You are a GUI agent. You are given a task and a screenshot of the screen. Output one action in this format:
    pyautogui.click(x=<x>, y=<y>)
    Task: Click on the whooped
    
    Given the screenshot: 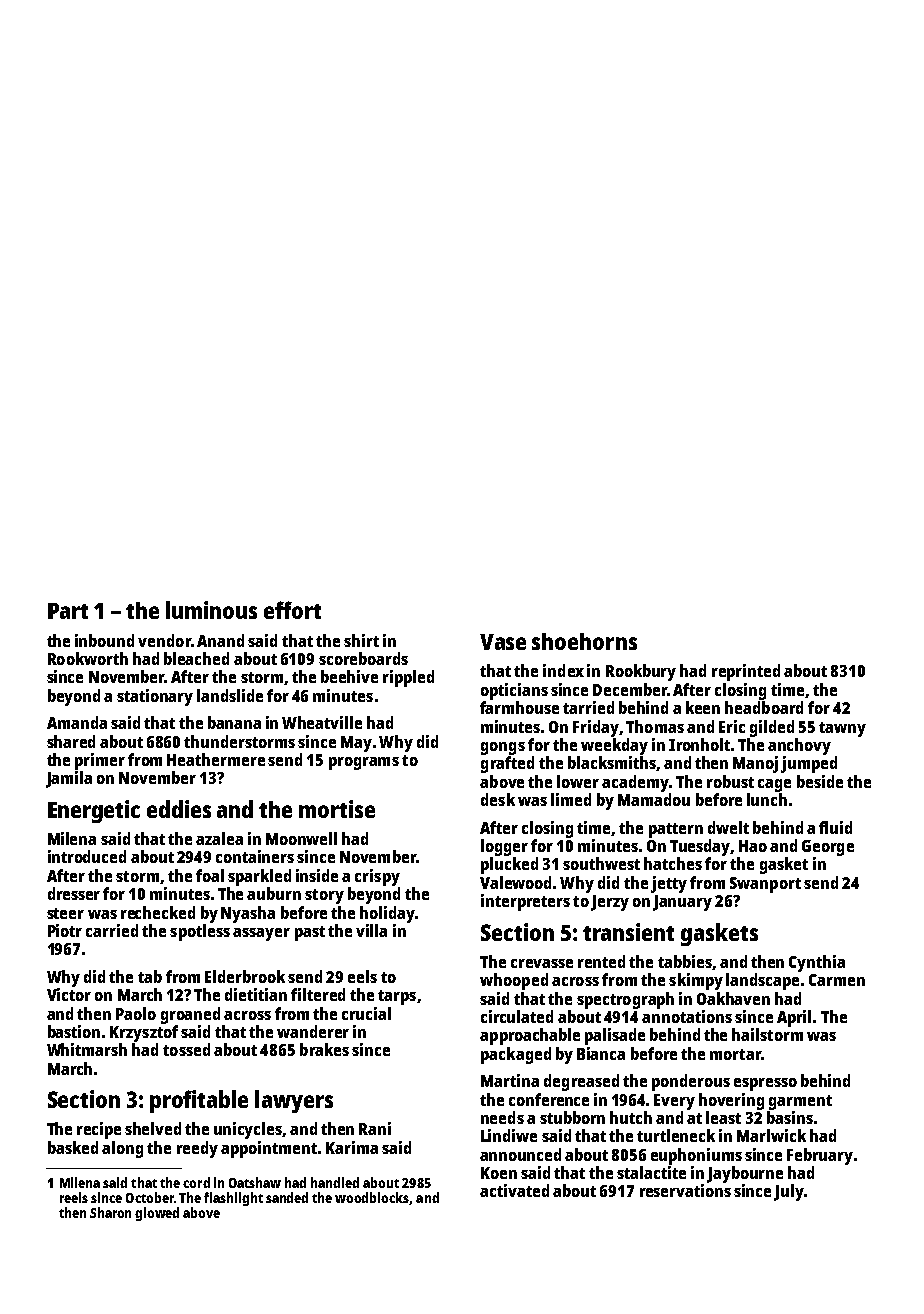 What is the action you would take?
    pyautogui.click(x=514, y=981)
